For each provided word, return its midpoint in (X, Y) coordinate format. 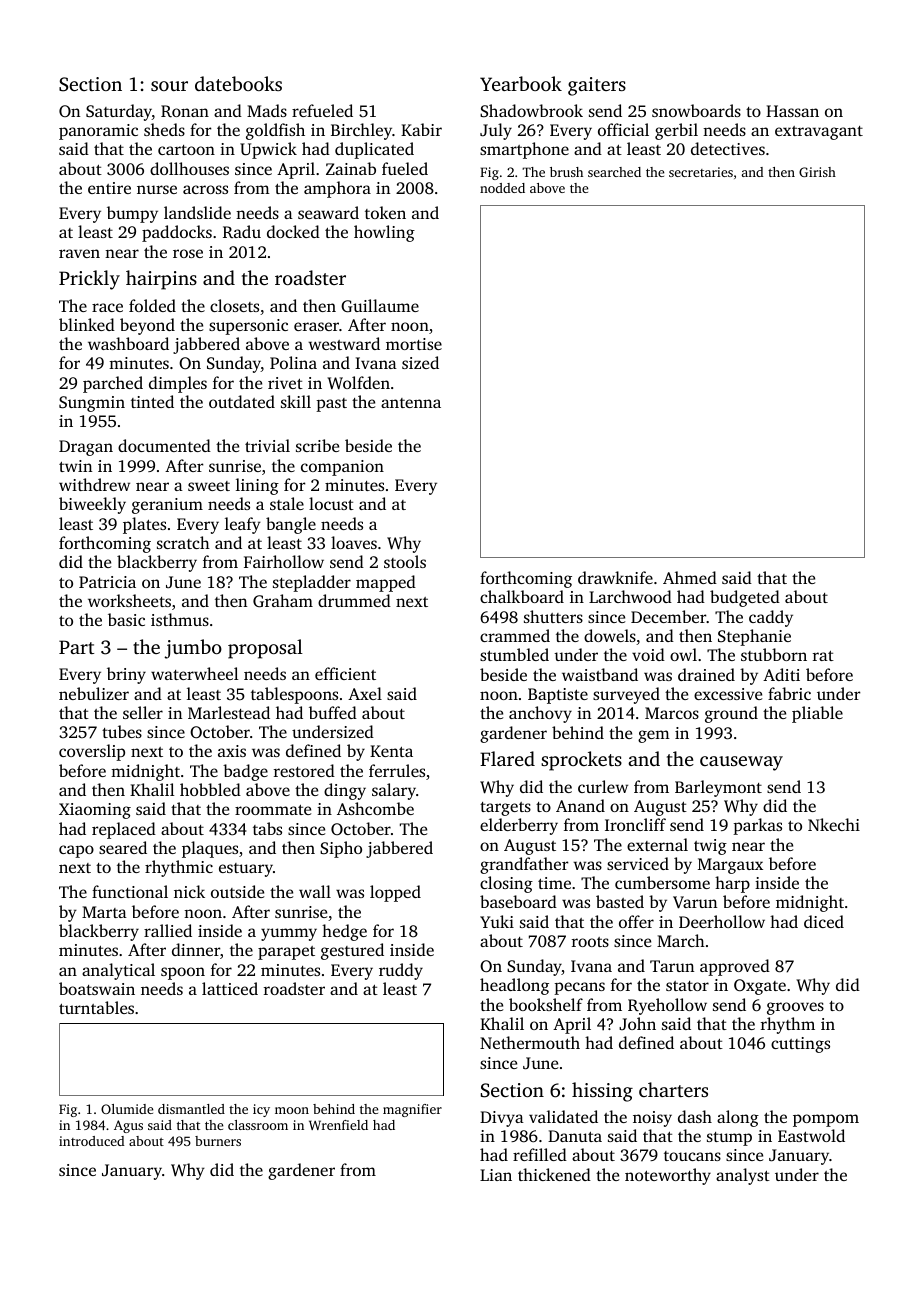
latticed (230, 988)
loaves (354, 542)
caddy (771, 618)
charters (673, 1089)
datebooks (238, 83)
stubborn (774, 654)
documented (164, 445)
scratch (183, 542)
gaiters (597, 86)
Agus (128, 1126)
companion (342, 468)
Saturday (119, 112)
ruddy (401, 971)
